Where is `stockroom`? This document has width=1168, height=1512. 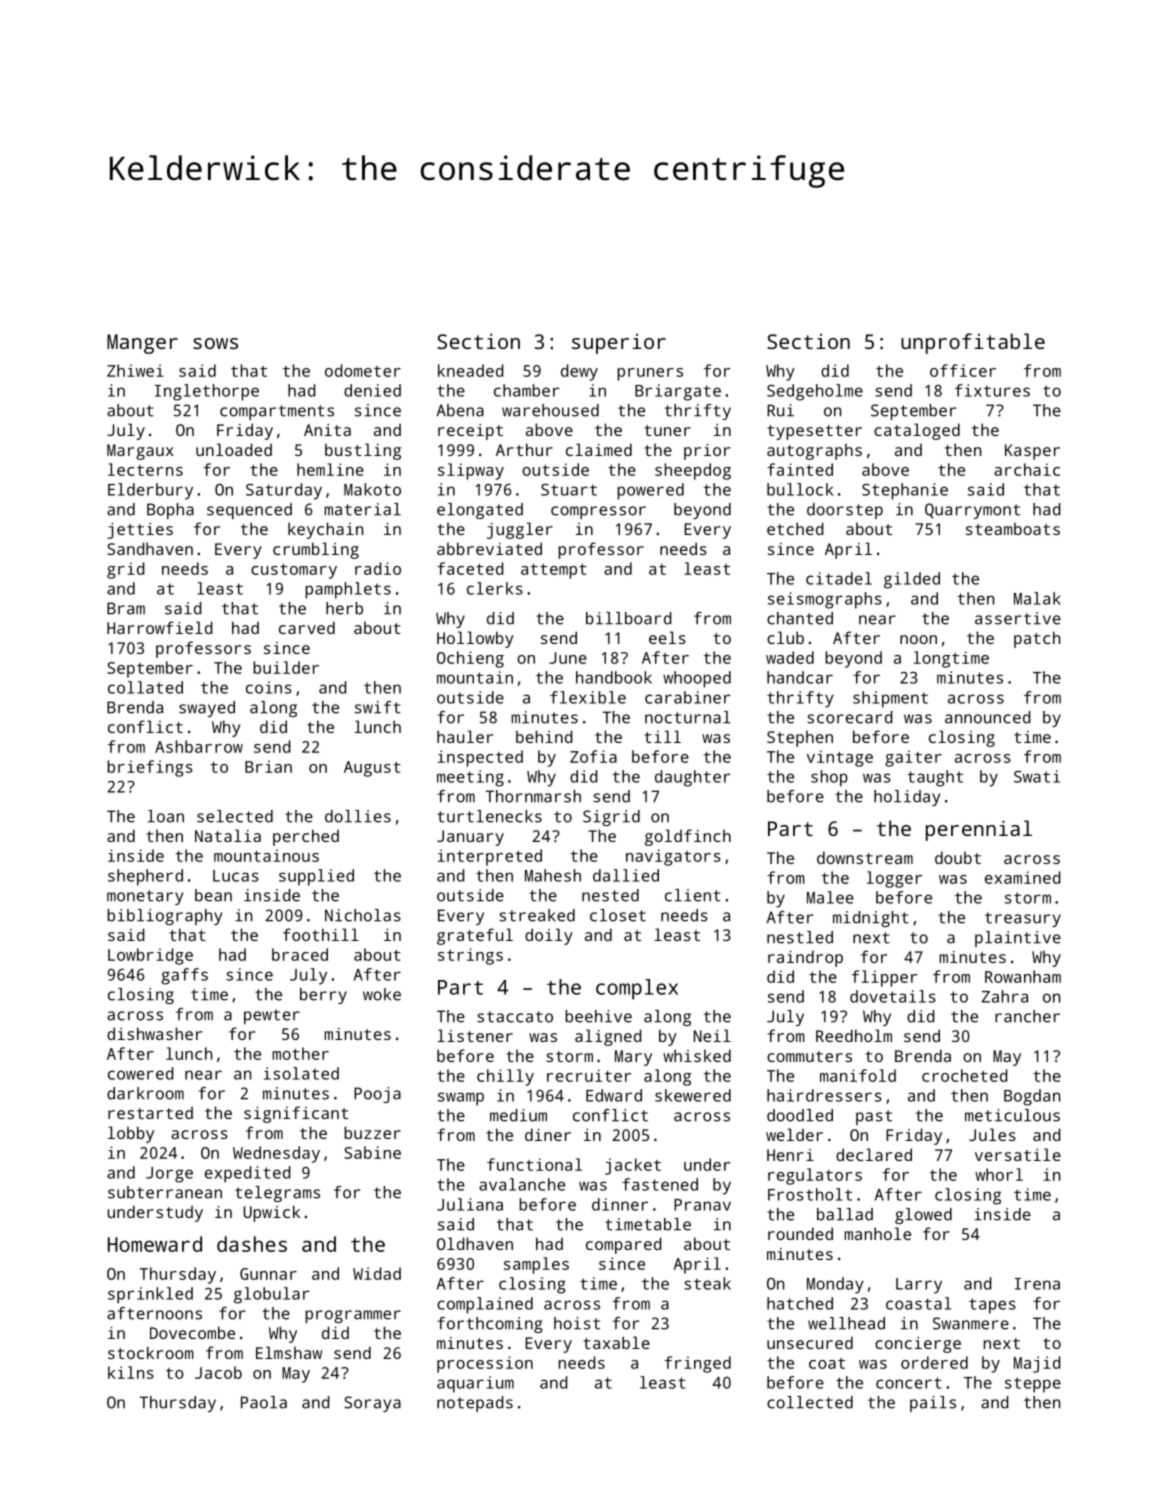 stockroom is located at coordinates (151, 1352).
